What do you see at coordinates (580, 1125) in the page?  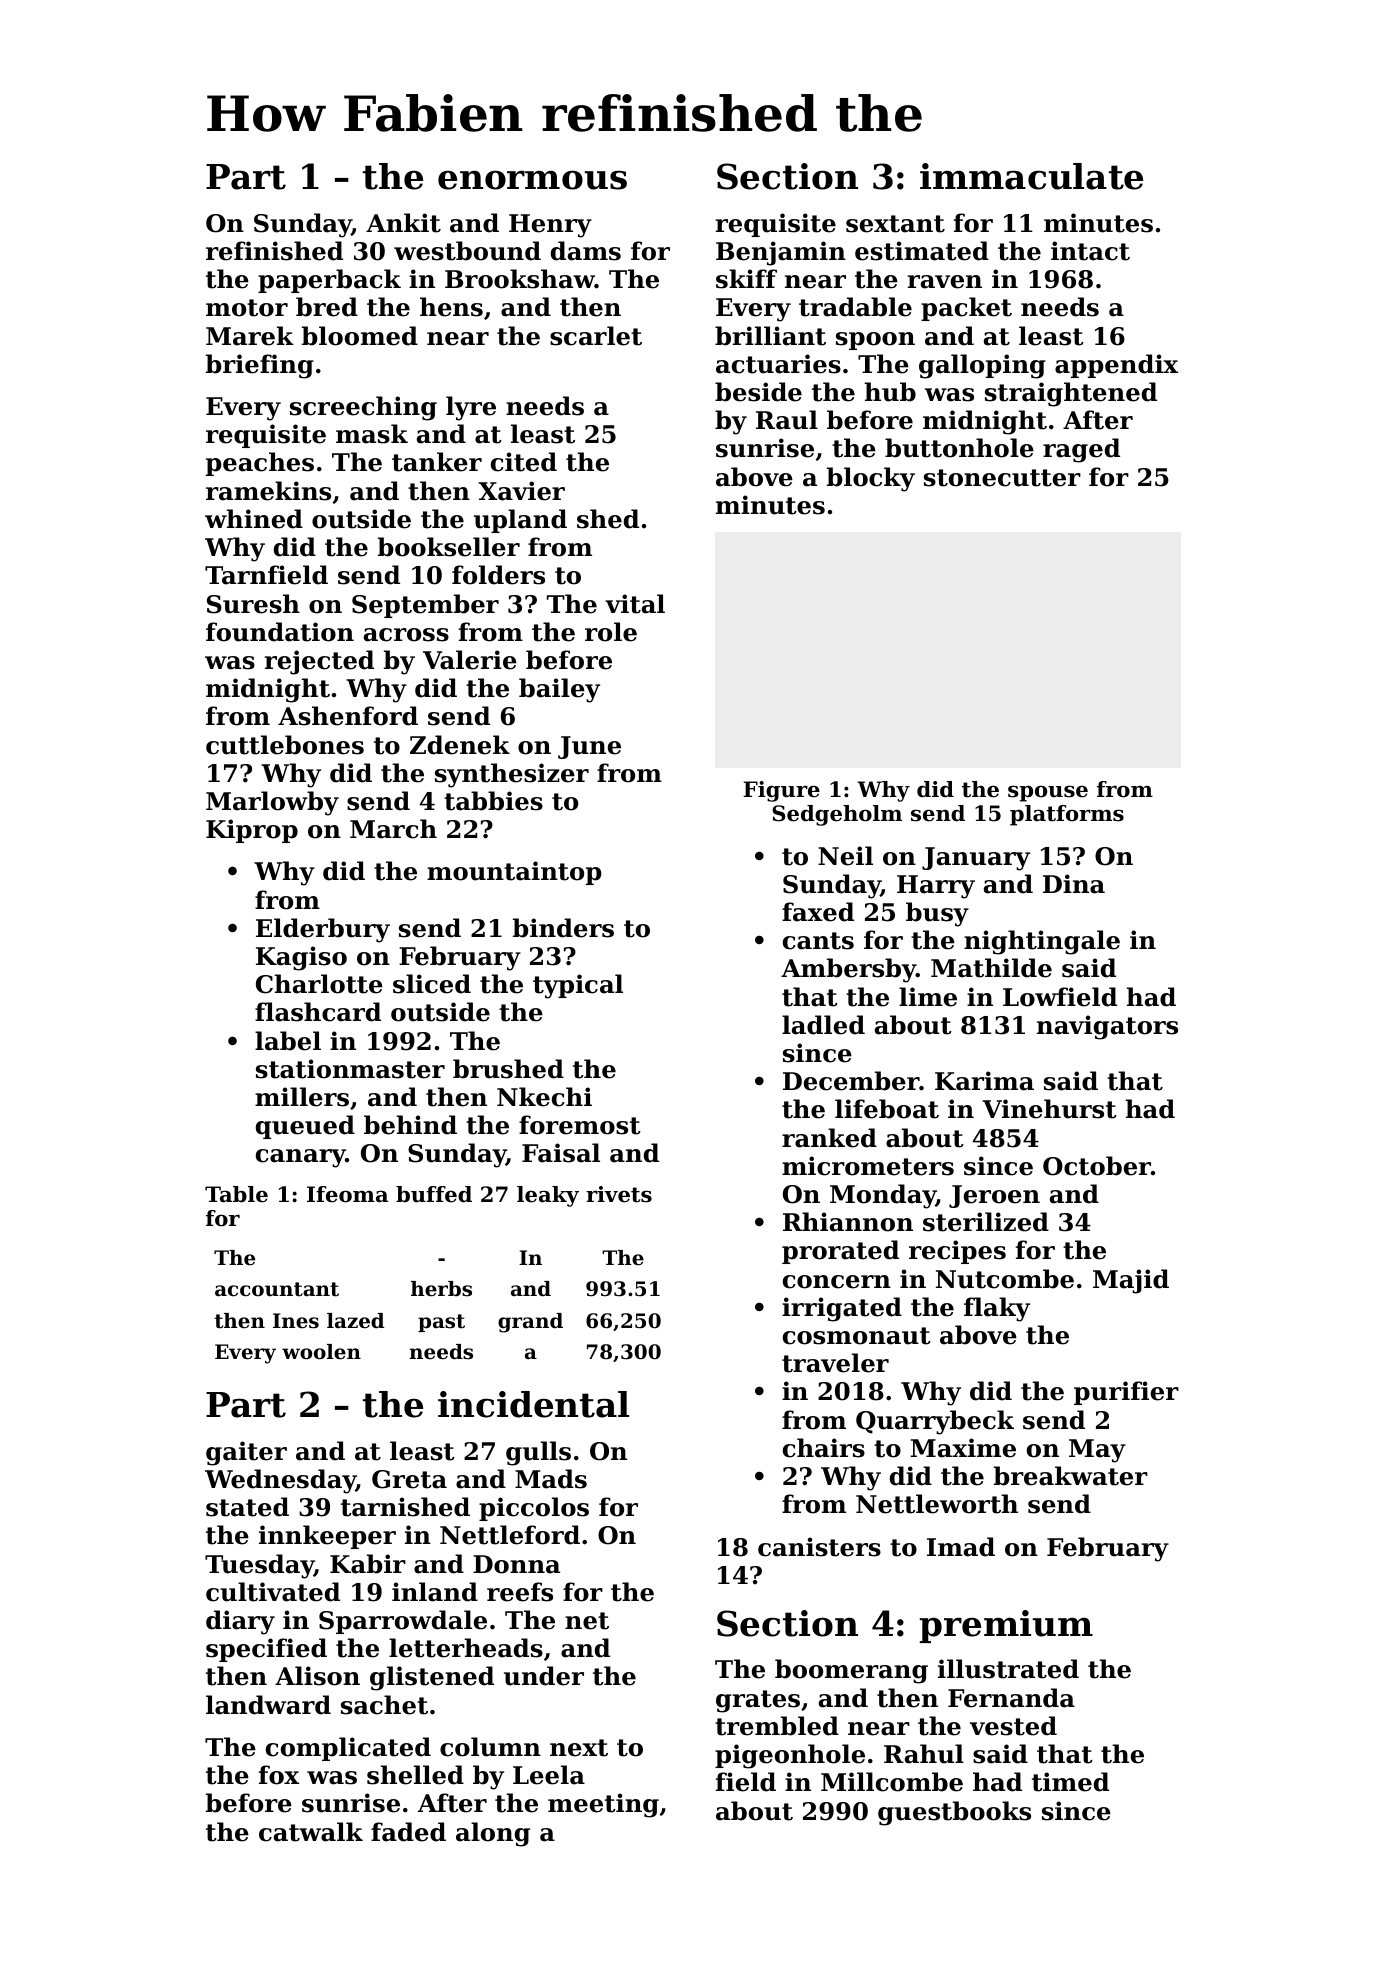 I see `foremost` at bounding box center [580, 1125].
